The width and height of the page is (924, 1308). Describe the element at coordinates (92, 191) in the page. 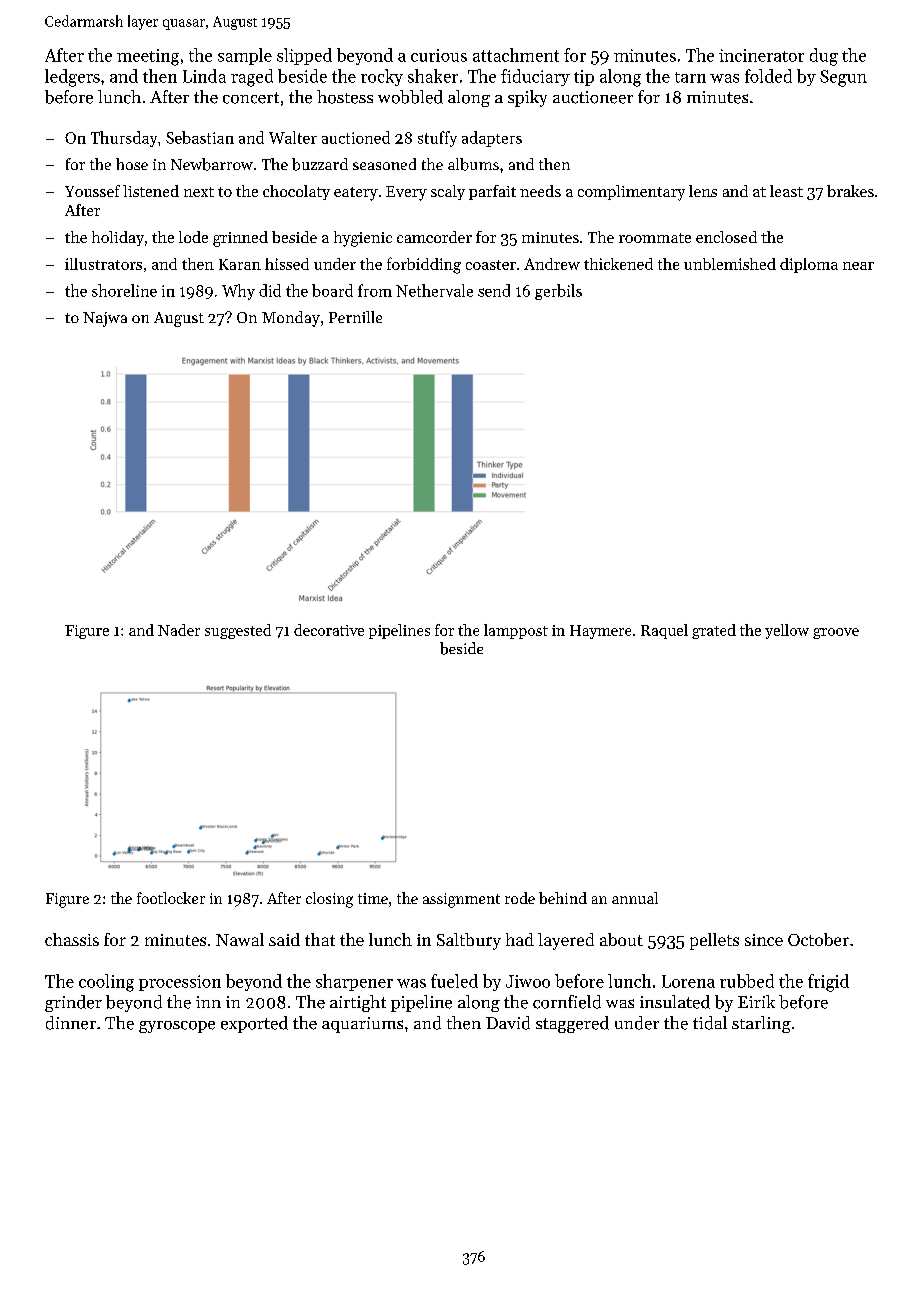

I see `Youssef` at that location.
